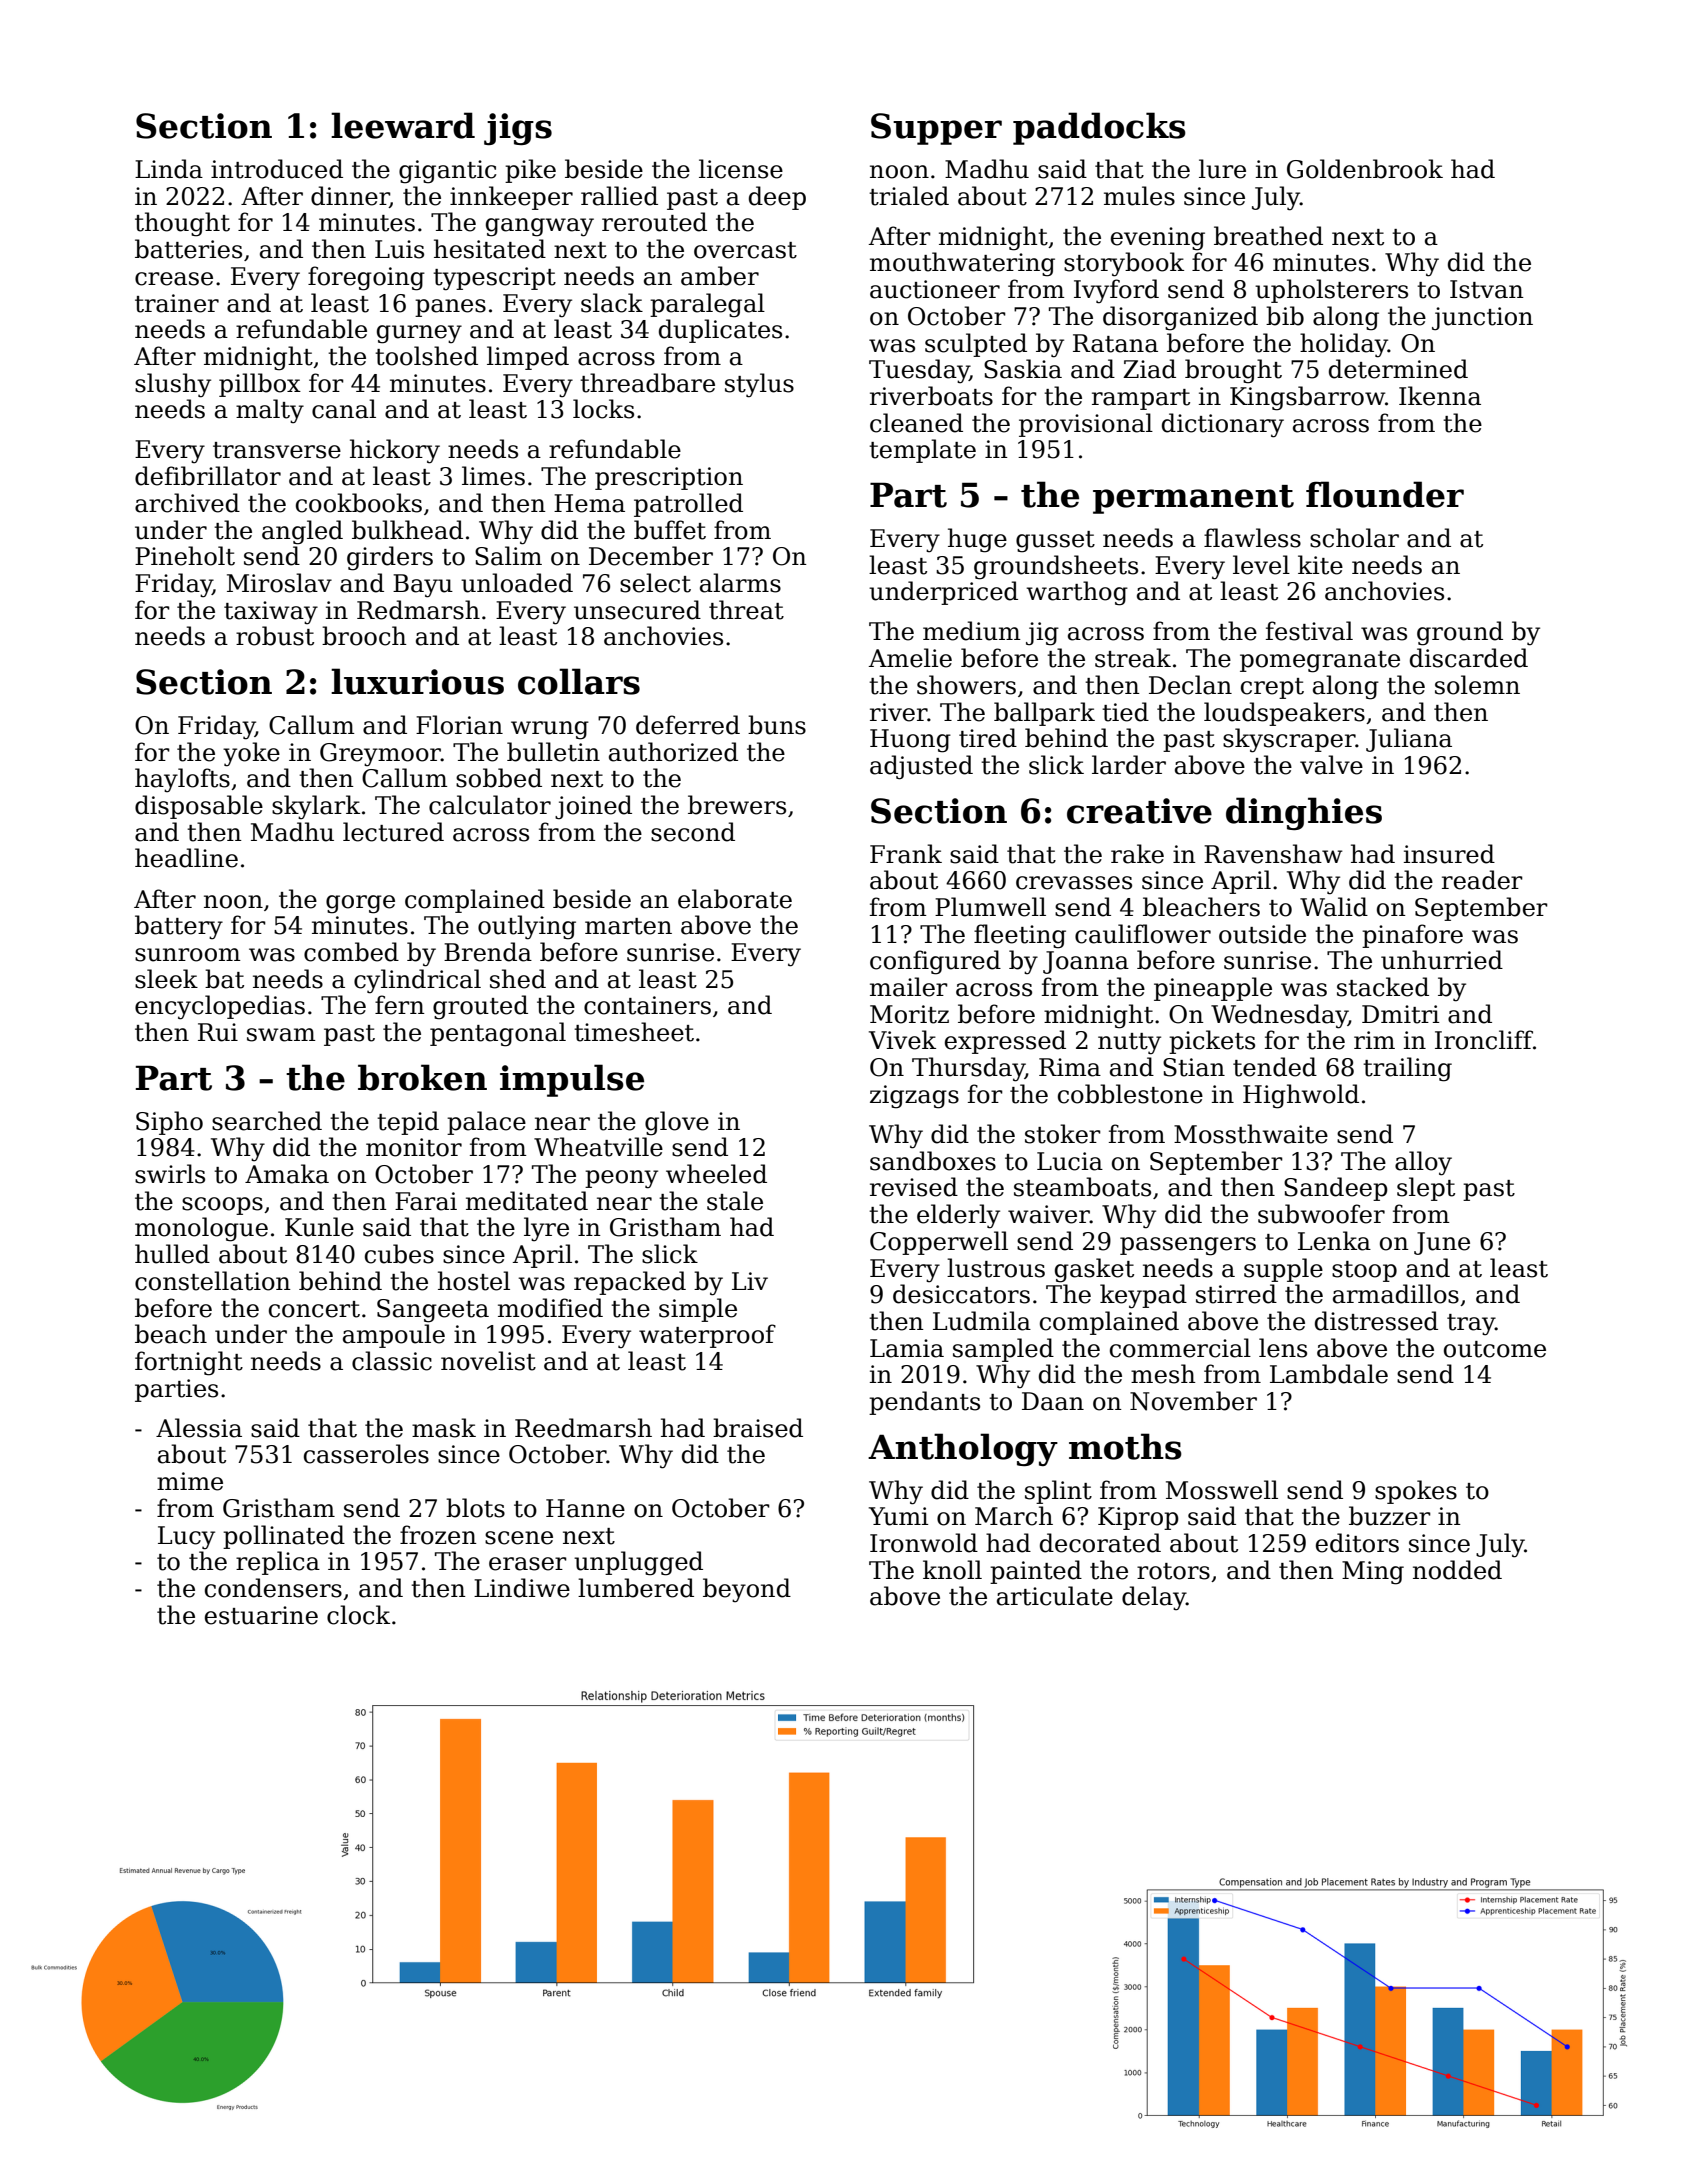 Image resolution: width=1683 pixels, height=2178 pixels. I want to click on Daan, so click(1053, 1401).
